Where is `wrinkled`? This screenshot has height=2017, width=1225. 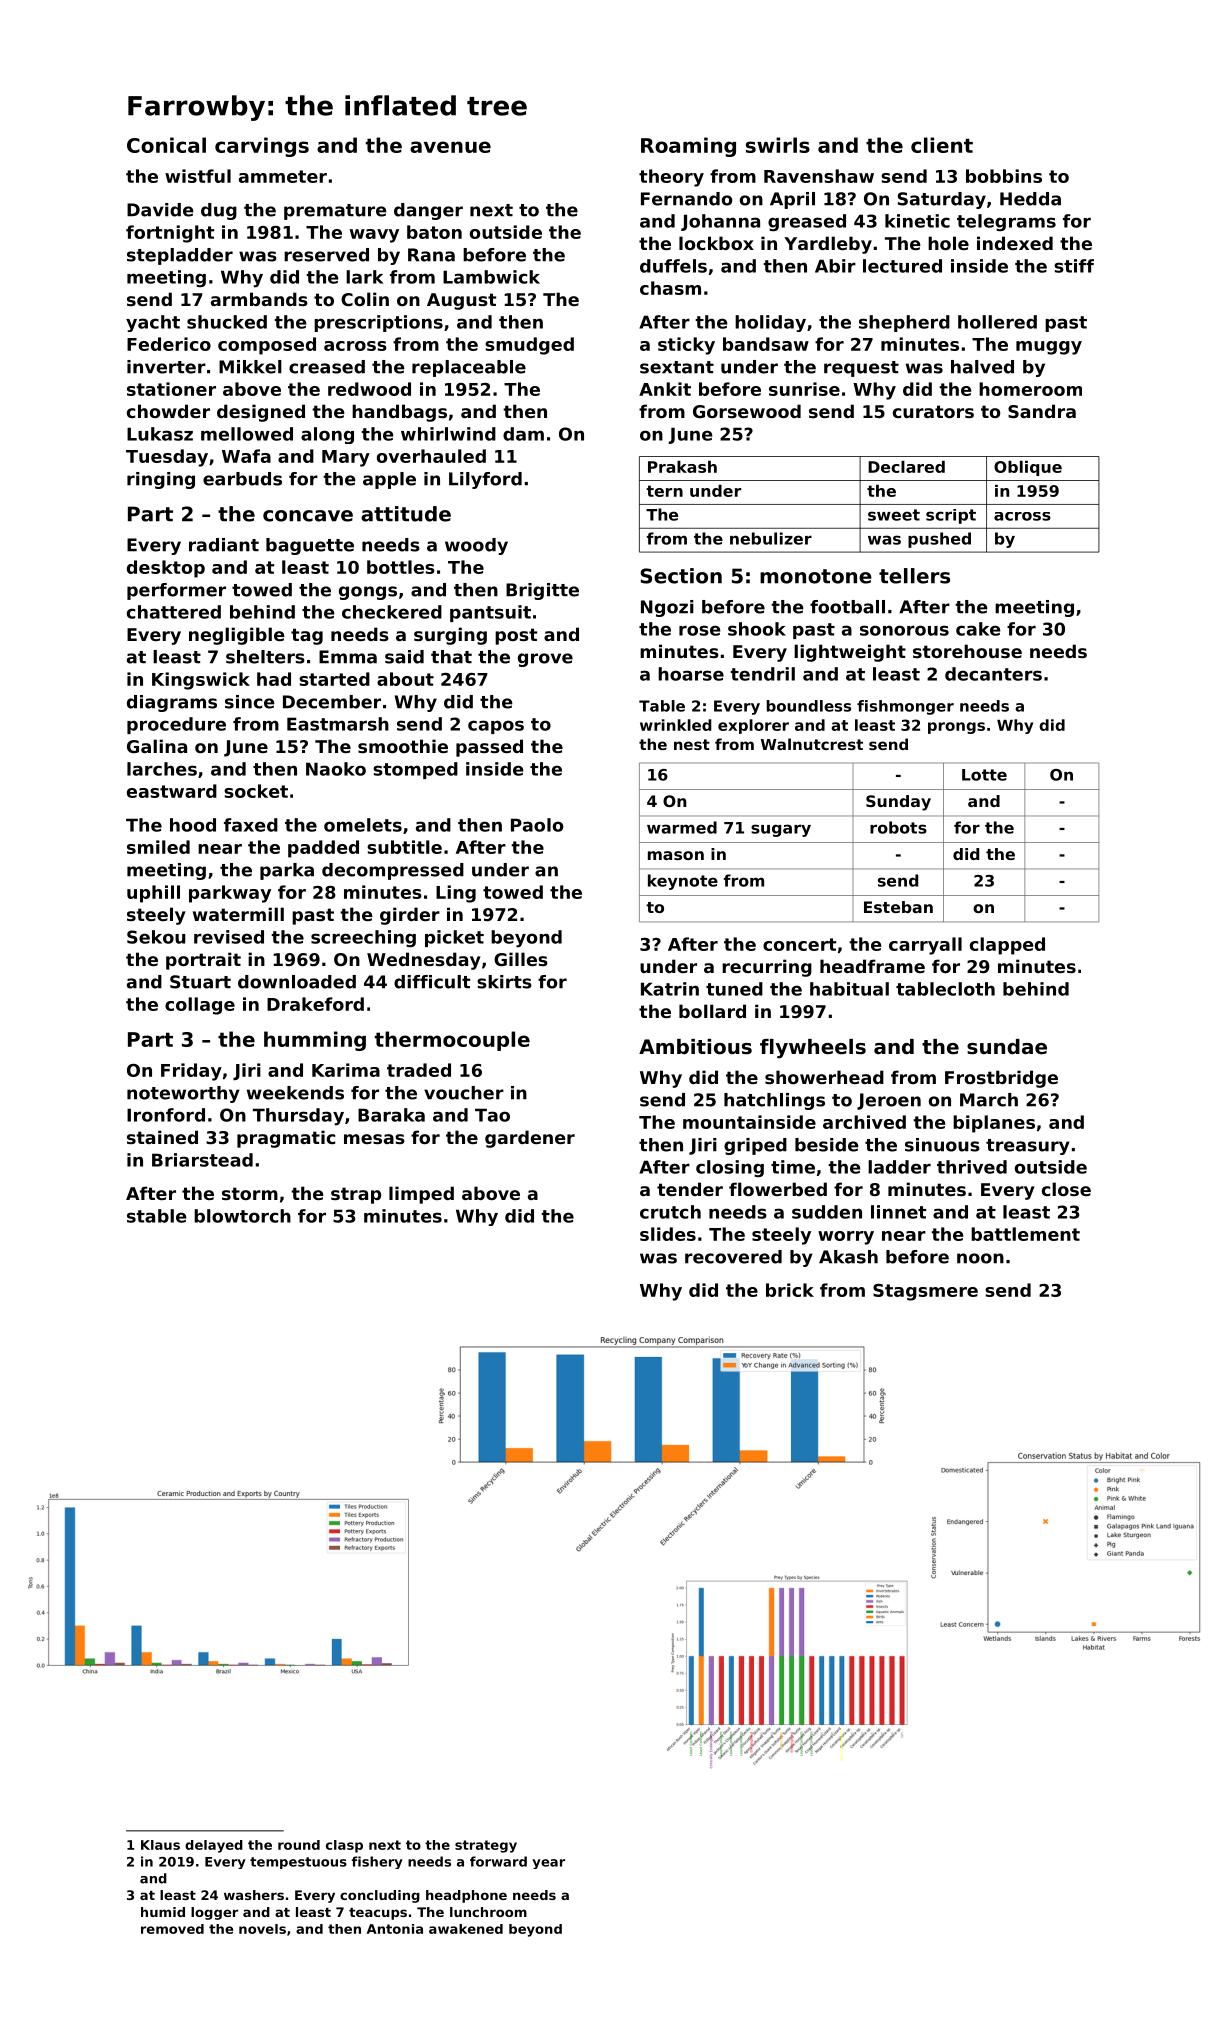
wrinkled is located at coordinates (676, 725).
